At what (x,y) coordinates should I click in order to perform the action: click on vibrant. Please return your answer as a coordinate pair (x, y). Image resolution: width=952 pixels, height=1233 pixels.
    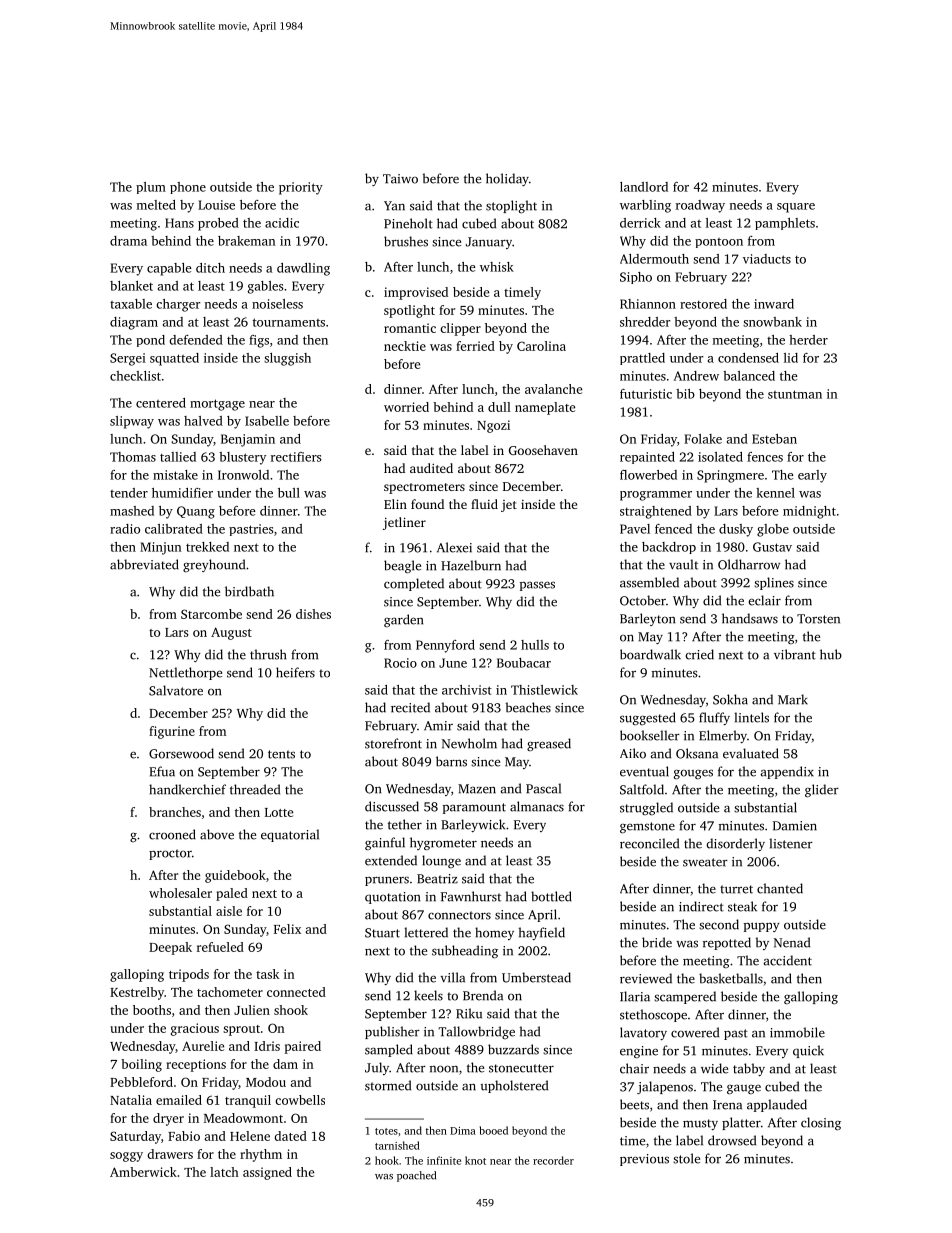
    Looking at the image, I should click on (795, 654).
